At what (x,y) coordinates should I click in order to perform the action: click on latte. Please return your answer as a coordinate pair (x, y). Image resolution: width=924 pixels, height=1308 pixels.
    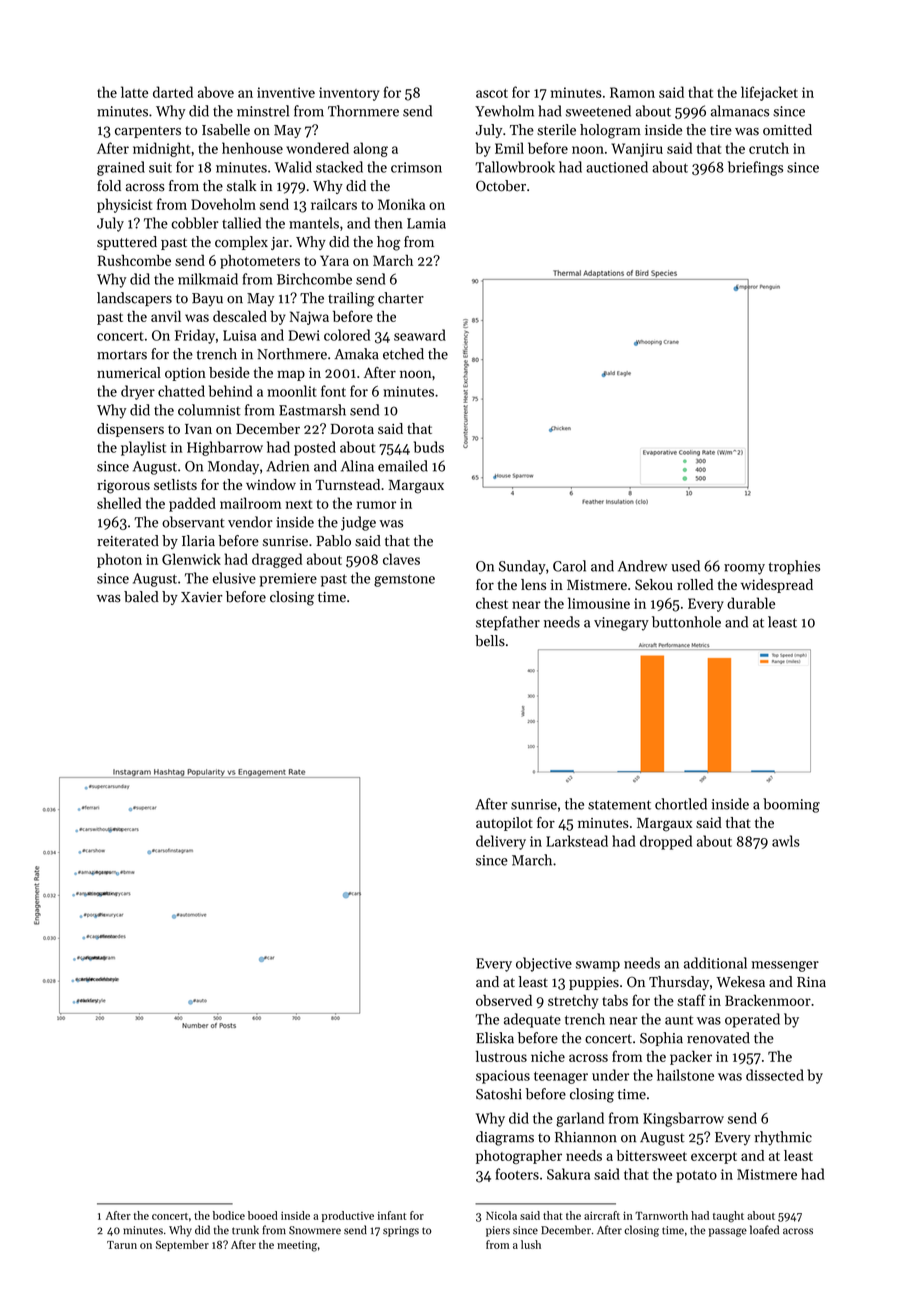
    Looking at the image, I should click on (134, 92).
